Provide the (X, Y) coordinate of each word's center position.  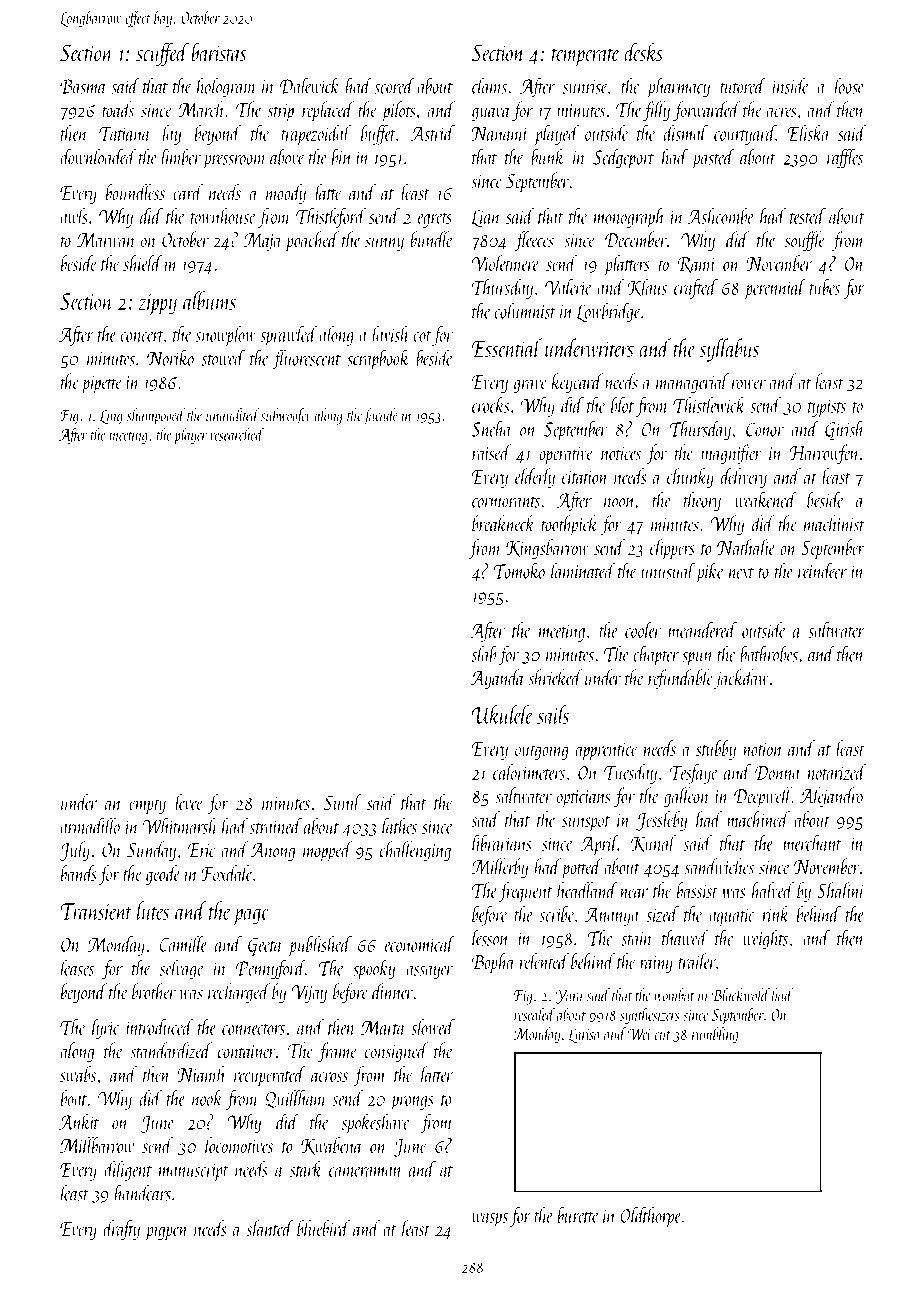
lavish (390, 334)
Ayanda (497, 679)
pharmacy (678, 87)
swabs (78, 1074)
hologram (226, 87)
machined (758, 819)
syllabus (729, 350)
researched (237, 434)
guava (491, 114)
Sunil (342, 802)
